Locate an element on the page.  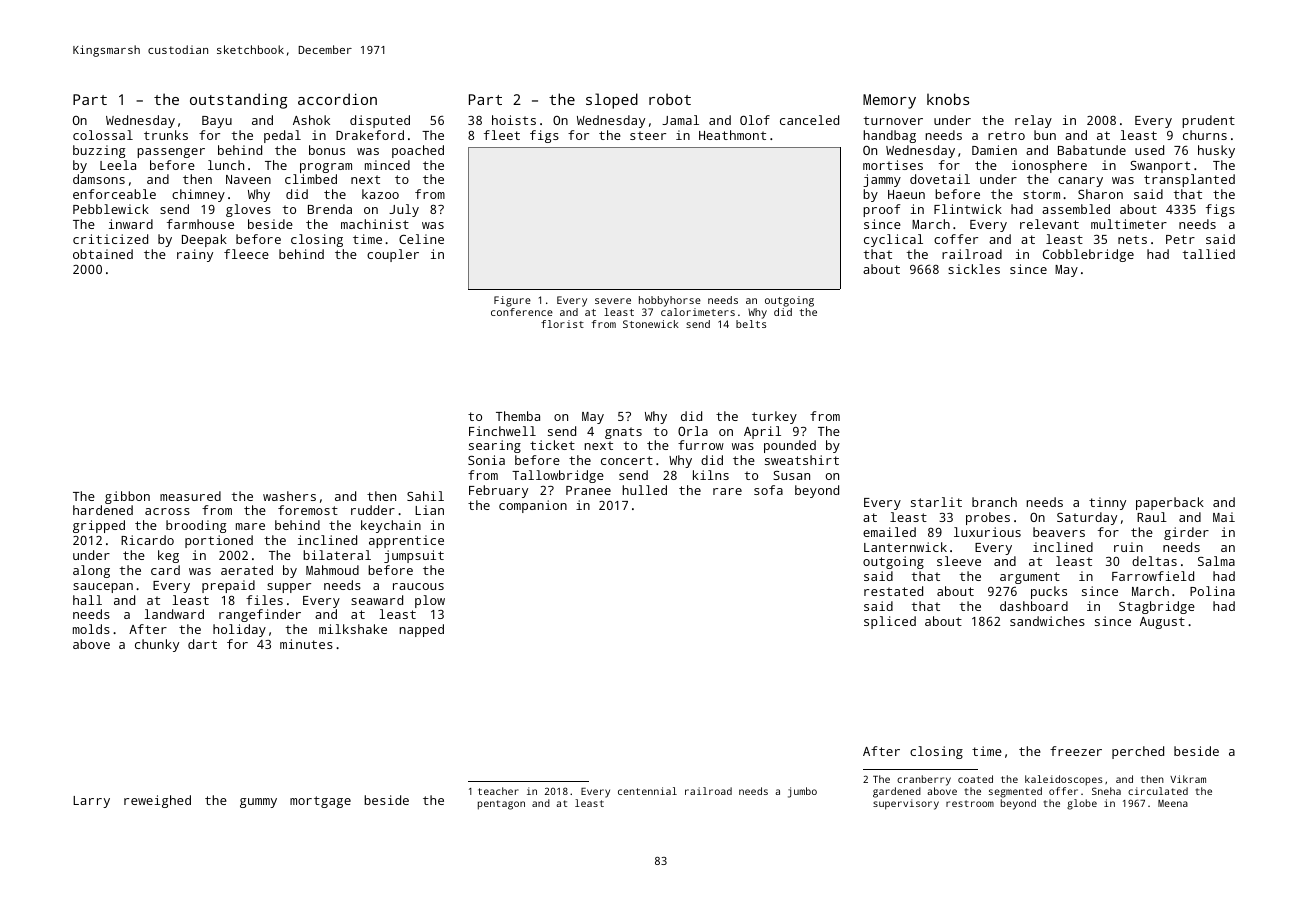
sickles is located at coordinates (974, 269).
